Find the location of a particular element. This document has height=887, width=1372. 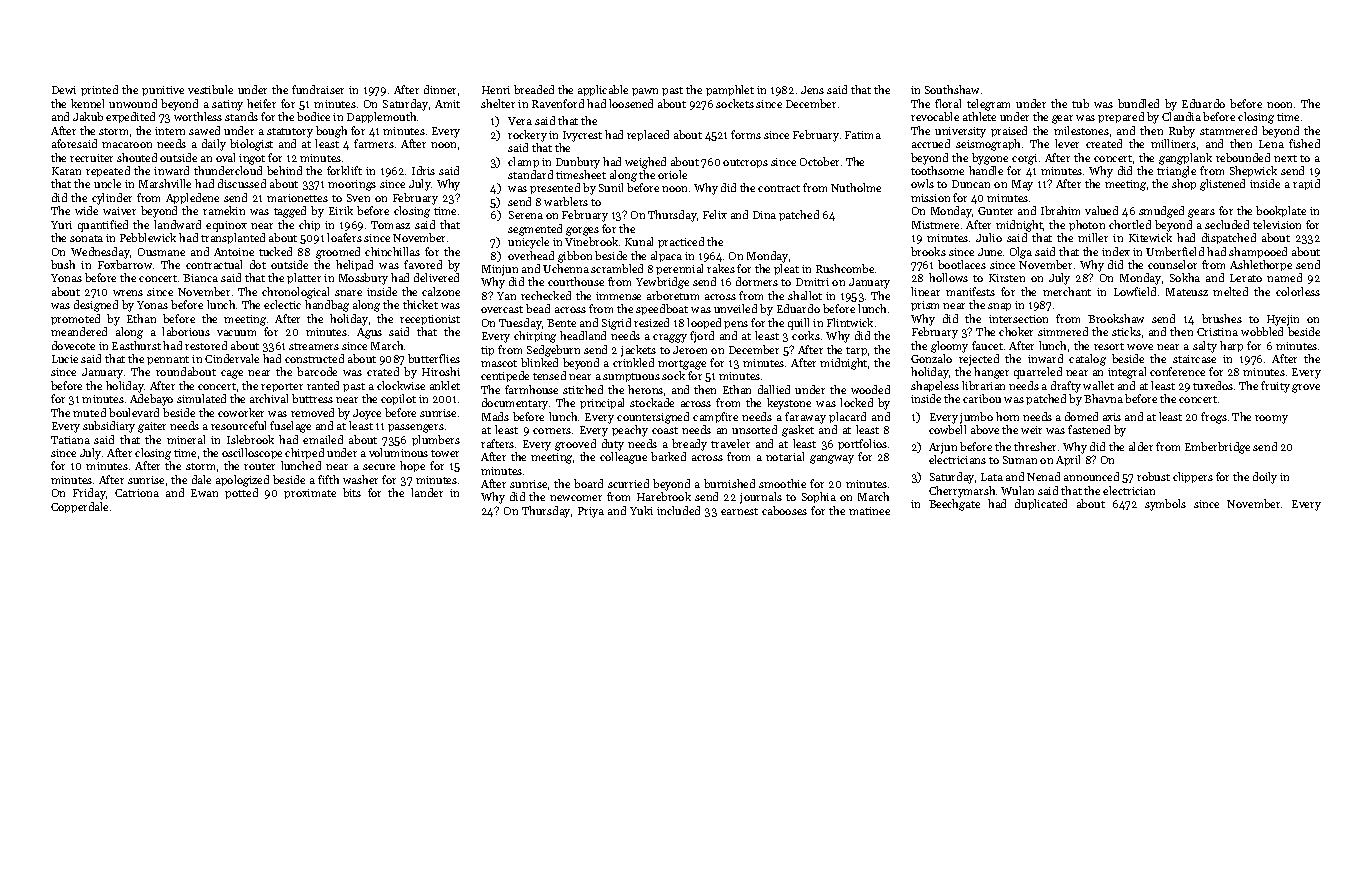

fruity is located at coordinates (1275, 387).
